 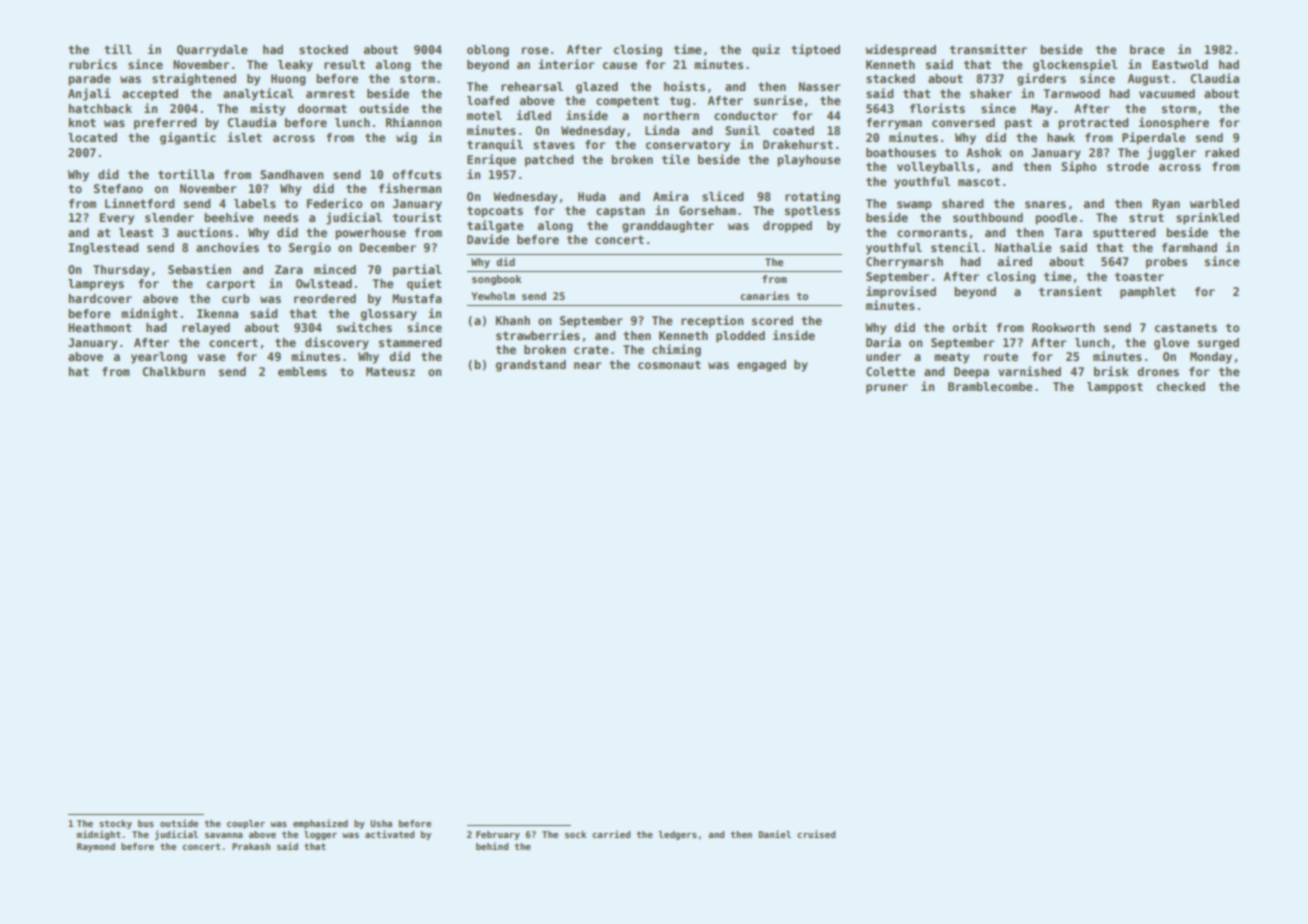 What do you see at coordinates (575, 834) in the document?
I see `sock` at bounding box center [575, 834].
